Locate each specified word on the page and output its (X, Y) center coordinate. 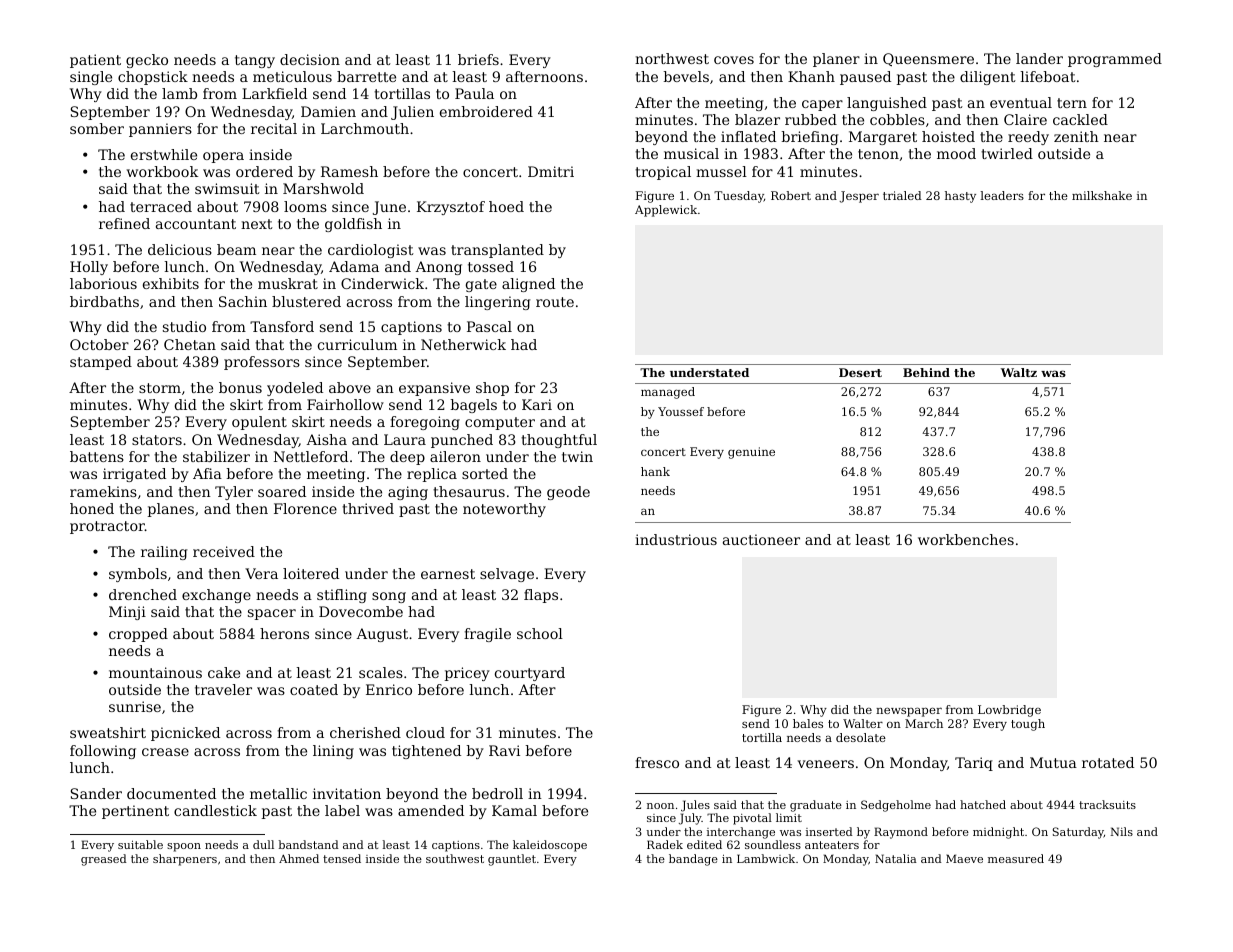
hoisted (948, 136)
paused (865, 78)
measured (1016, 858)
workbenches (966, 539)
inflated (748, 136)
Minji (127, 613)
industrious (676, 539)
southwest (455, 858)
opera (223, 157)
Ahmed (299, 858)
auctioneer (761, 539)
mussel (721, 171)
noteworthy (504, 510)
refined (124, 223)
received (224, 551)
